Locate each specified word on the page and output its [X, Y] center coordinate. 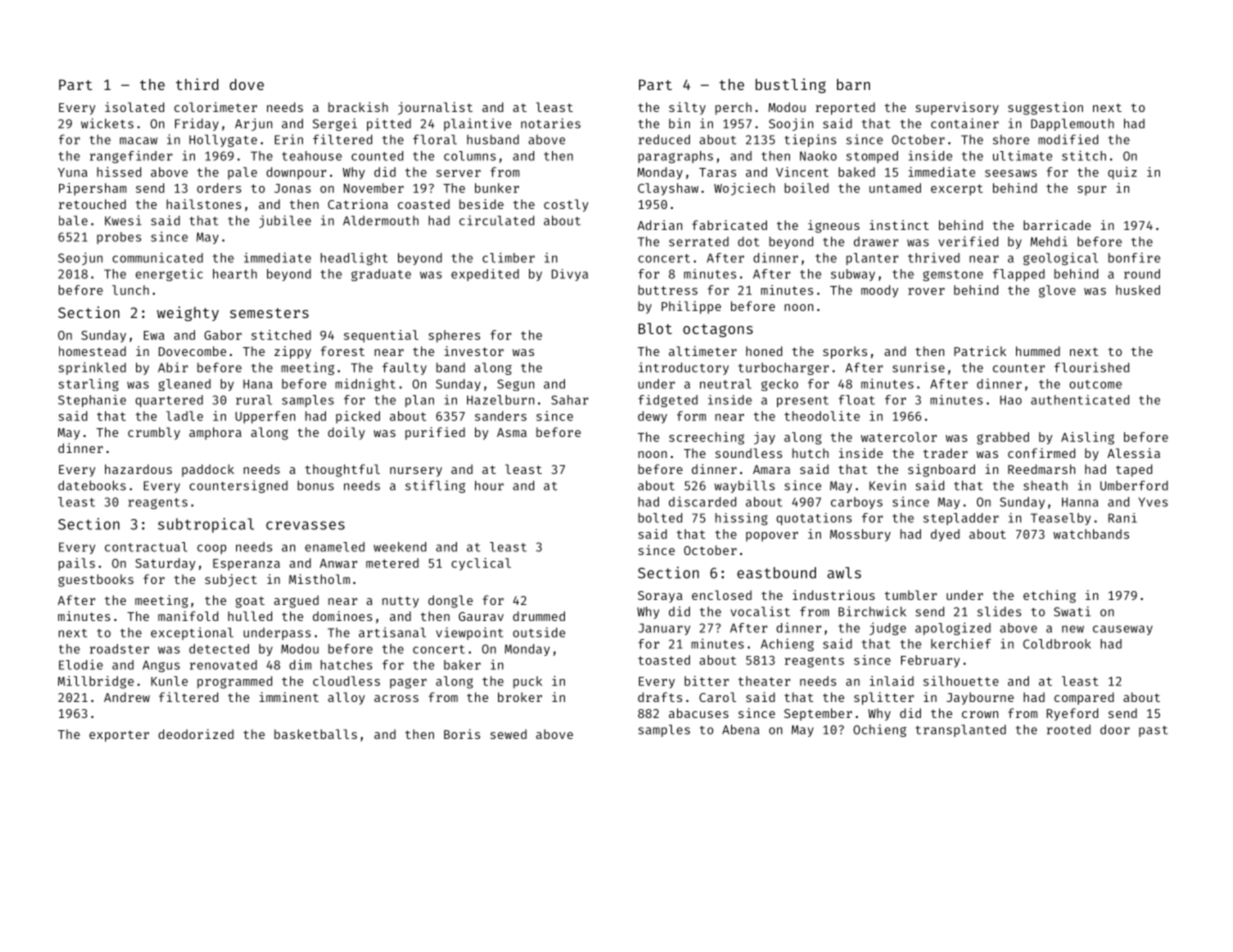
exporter [119, 736]
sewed [508, 734]
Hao [1011, 400]
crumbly [154, 433]
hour [489, 485]
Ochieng [879, 730]
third [197, 84]
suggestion [1045, 108]
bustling [790, 85]
